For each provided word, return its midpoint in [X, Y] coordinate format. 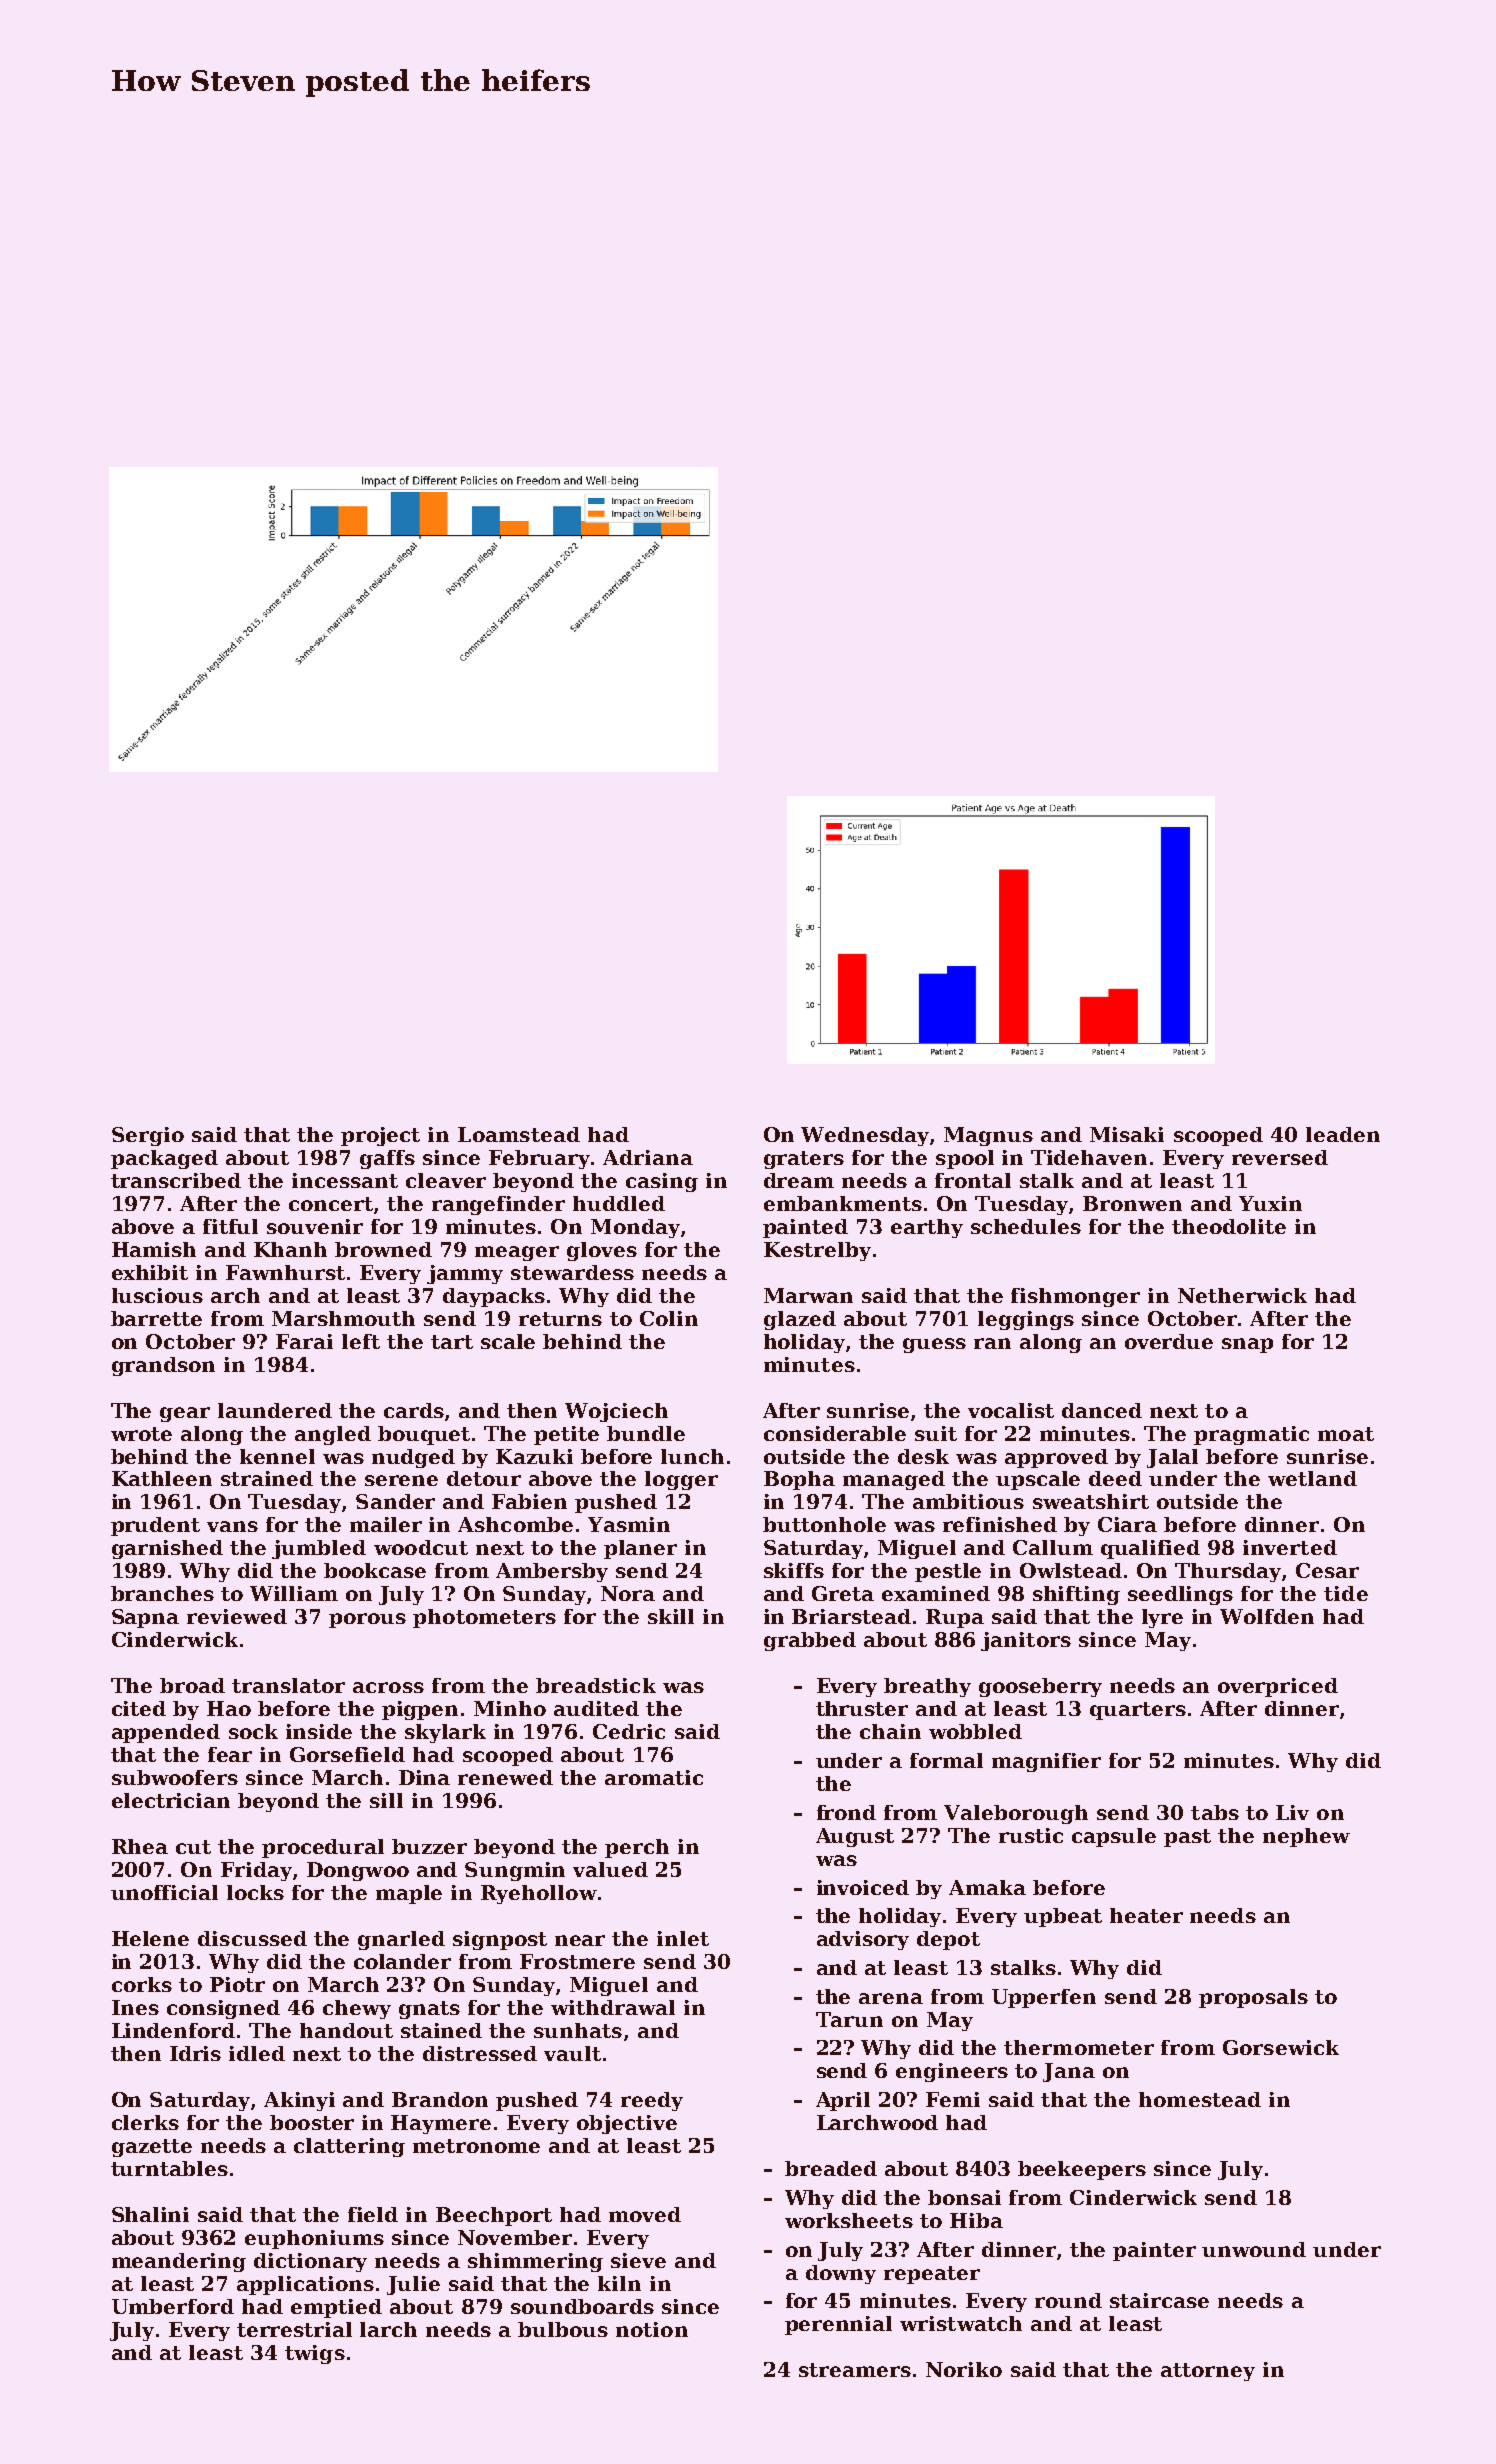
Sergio [148, 1136]
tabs [1215, 1812]
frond [846, 1812]
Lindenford [173, 2030]
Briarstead [851, 1616]
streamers [855, 2370]
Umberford [173, 2306]
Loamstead [519, 1134]
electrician [171, 1800]
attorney [1208, 2372]
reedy [652, 2101]
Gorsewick [1281, 2047]
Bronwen [1132, 1203]
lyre [1162, 1618]
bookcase [375, 1570]
